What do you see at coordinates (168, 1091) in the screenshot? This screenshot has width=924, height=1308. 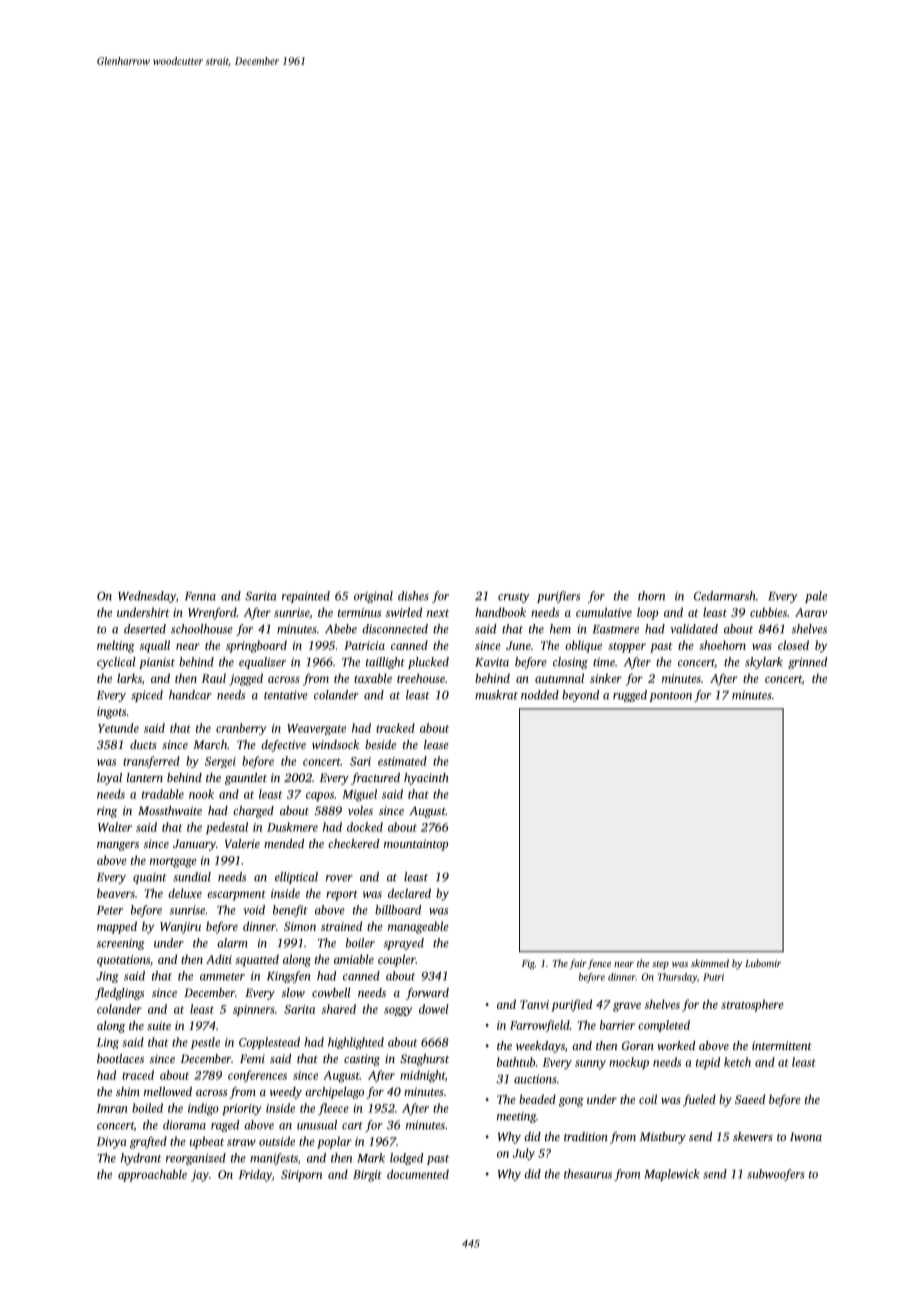 I see `mellowed` at bounding box center [168, 1091].
